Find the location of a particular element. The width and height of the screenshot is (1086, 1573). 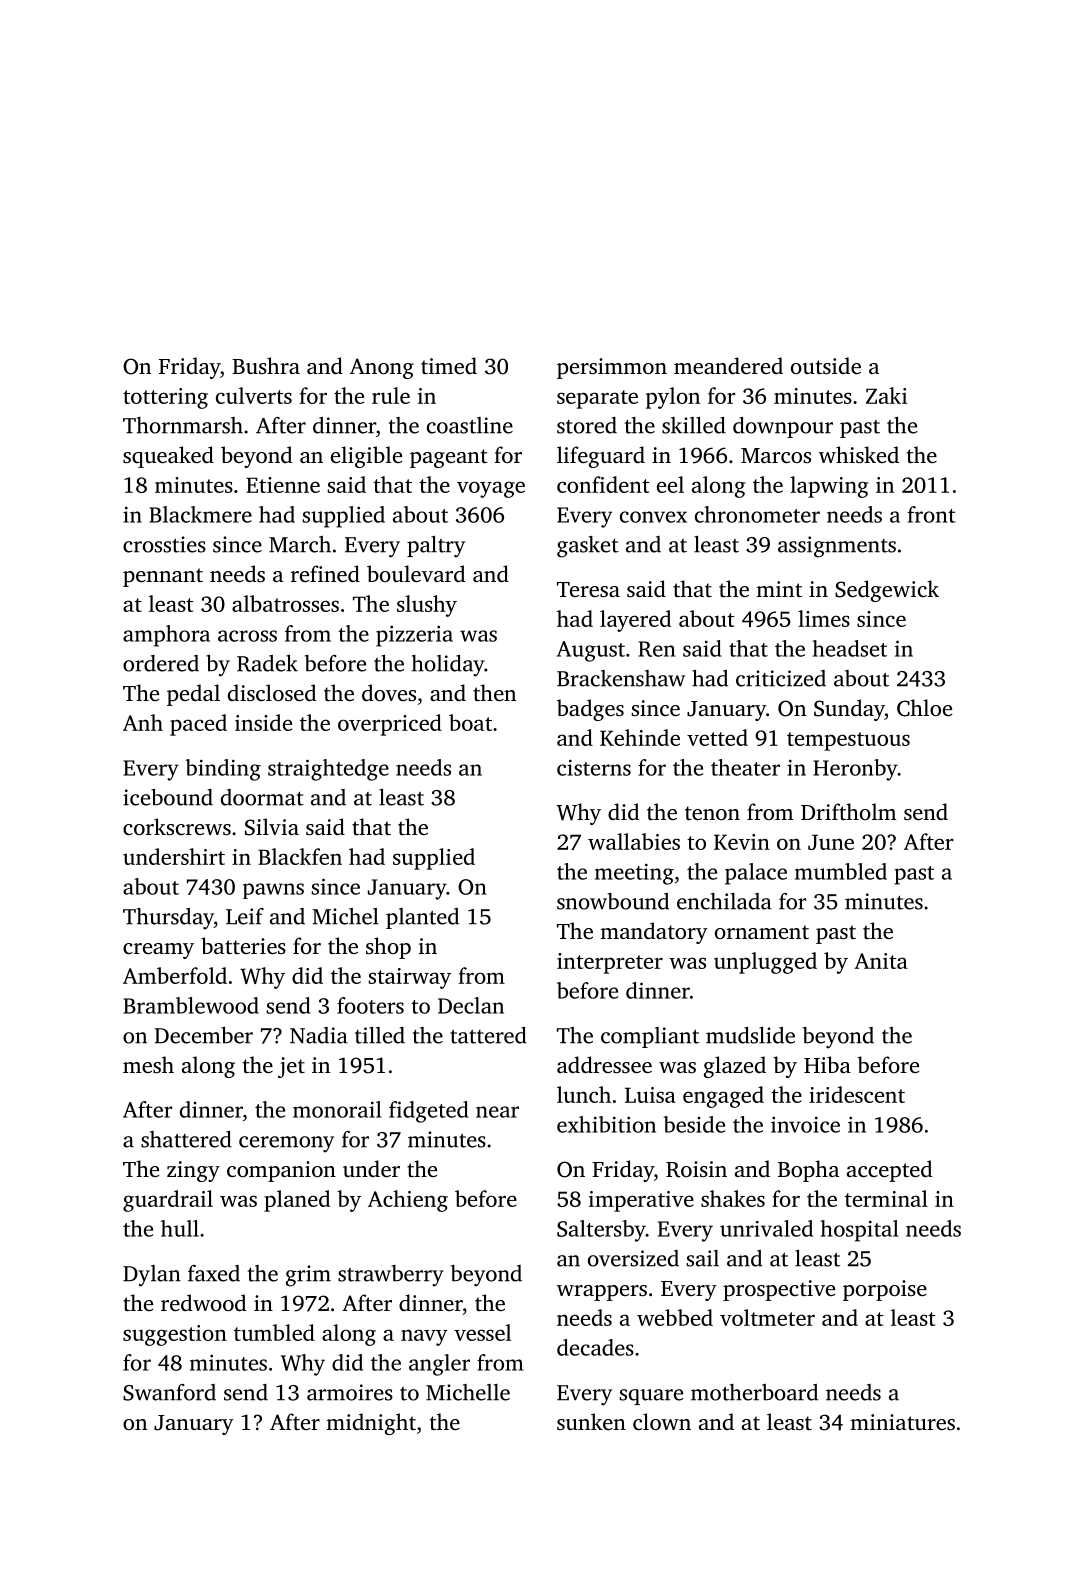

midnight is located at coordinates (371, 1424).
